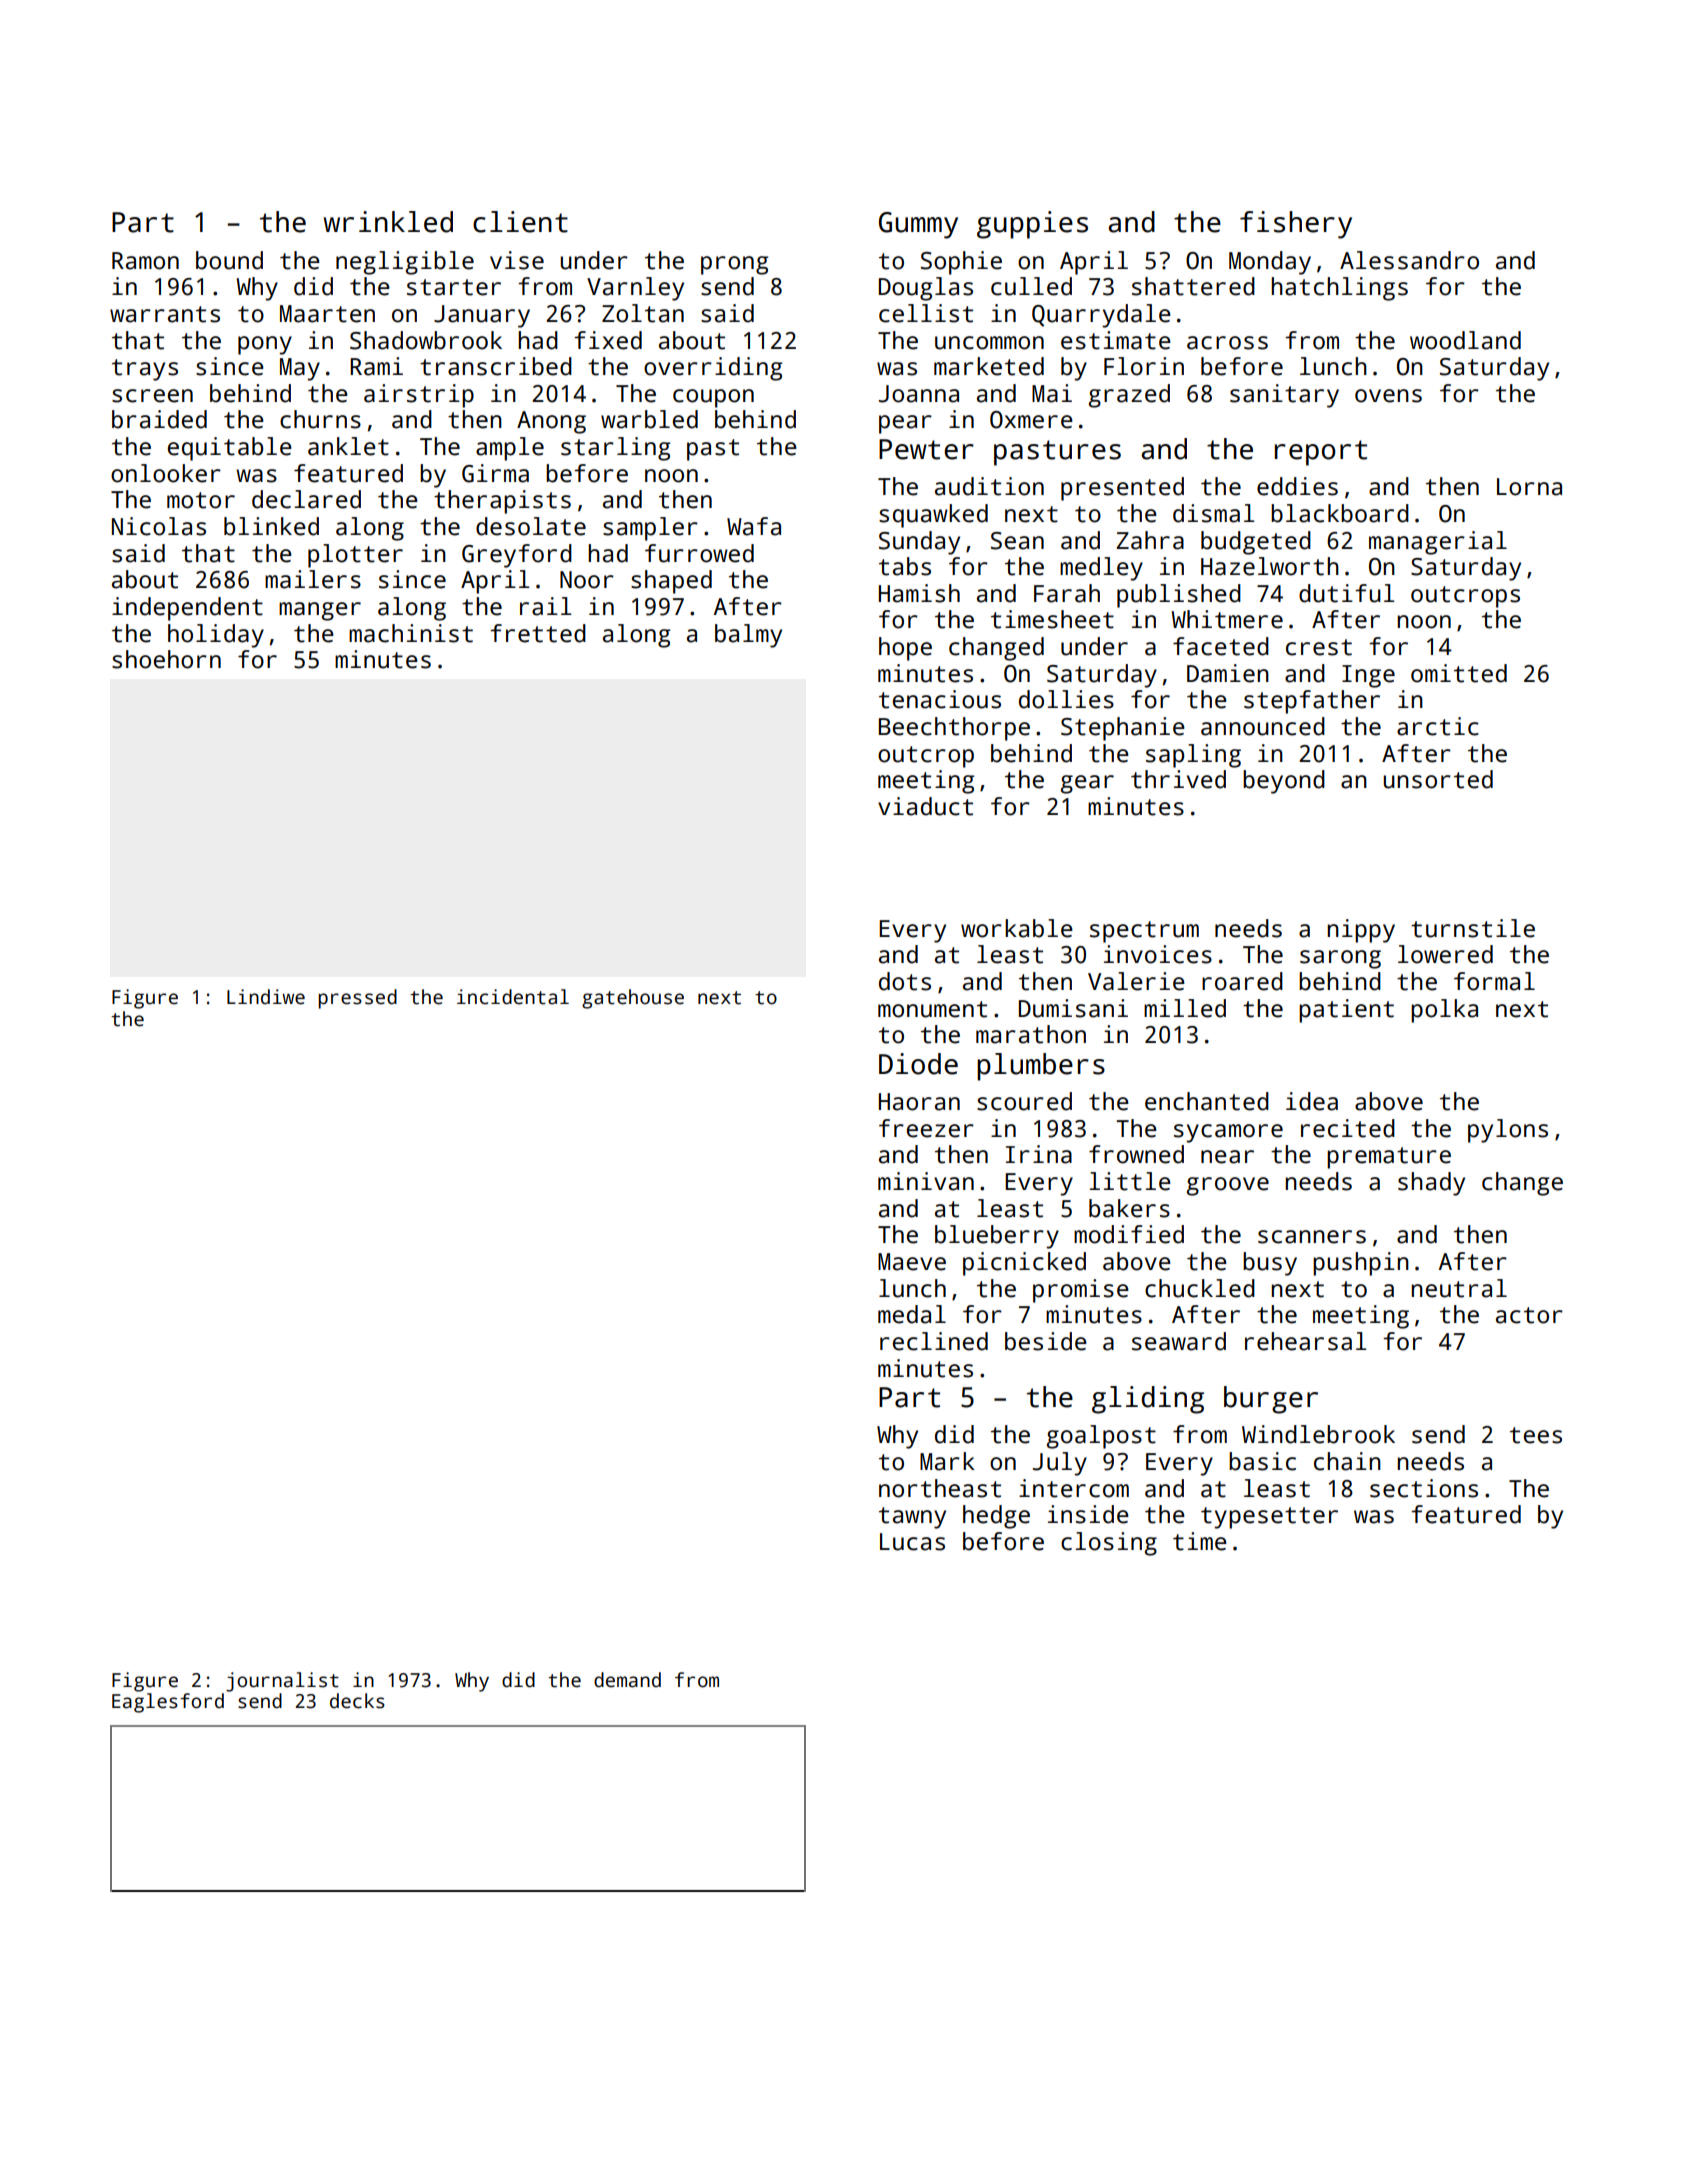 This screenshot has height=2178, width=1683. Describe the element at coordinates (912, 1518) in the screenshot. I see `tawny` at that location.
